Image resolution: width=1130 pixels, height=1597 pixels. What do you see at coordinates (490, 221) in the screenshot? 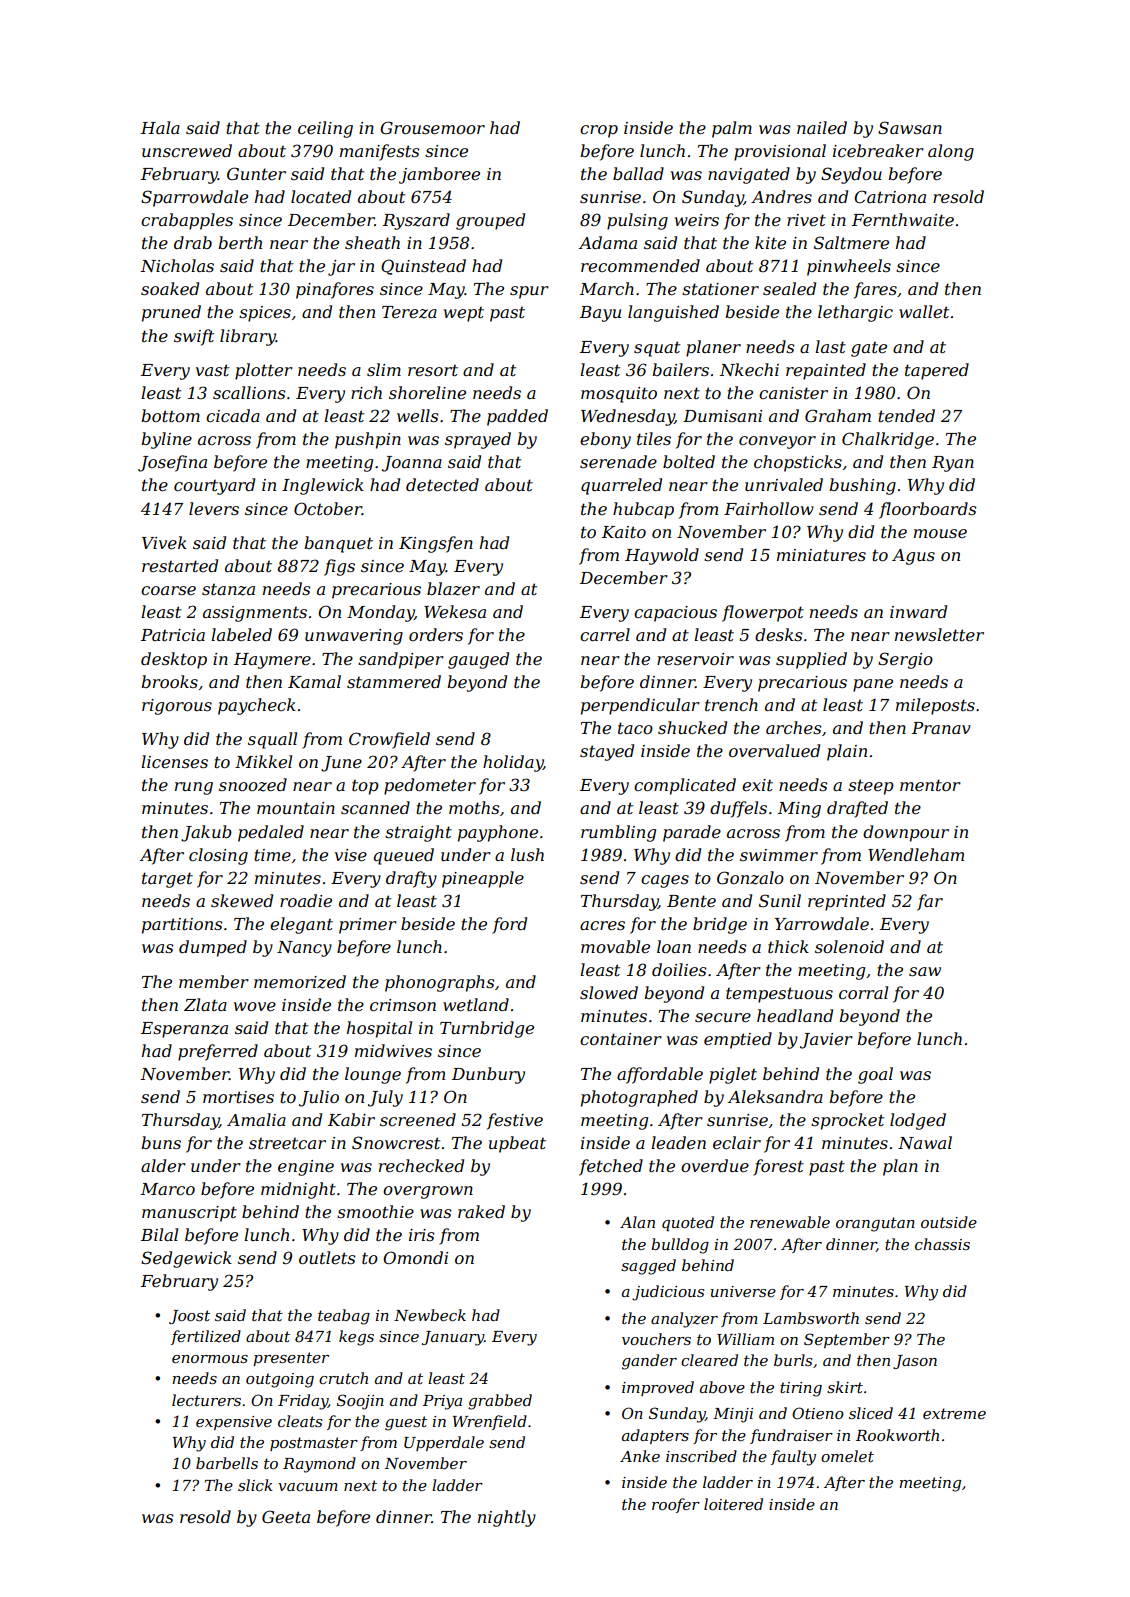
I see `grouped` at bounding box center [490, 221].
